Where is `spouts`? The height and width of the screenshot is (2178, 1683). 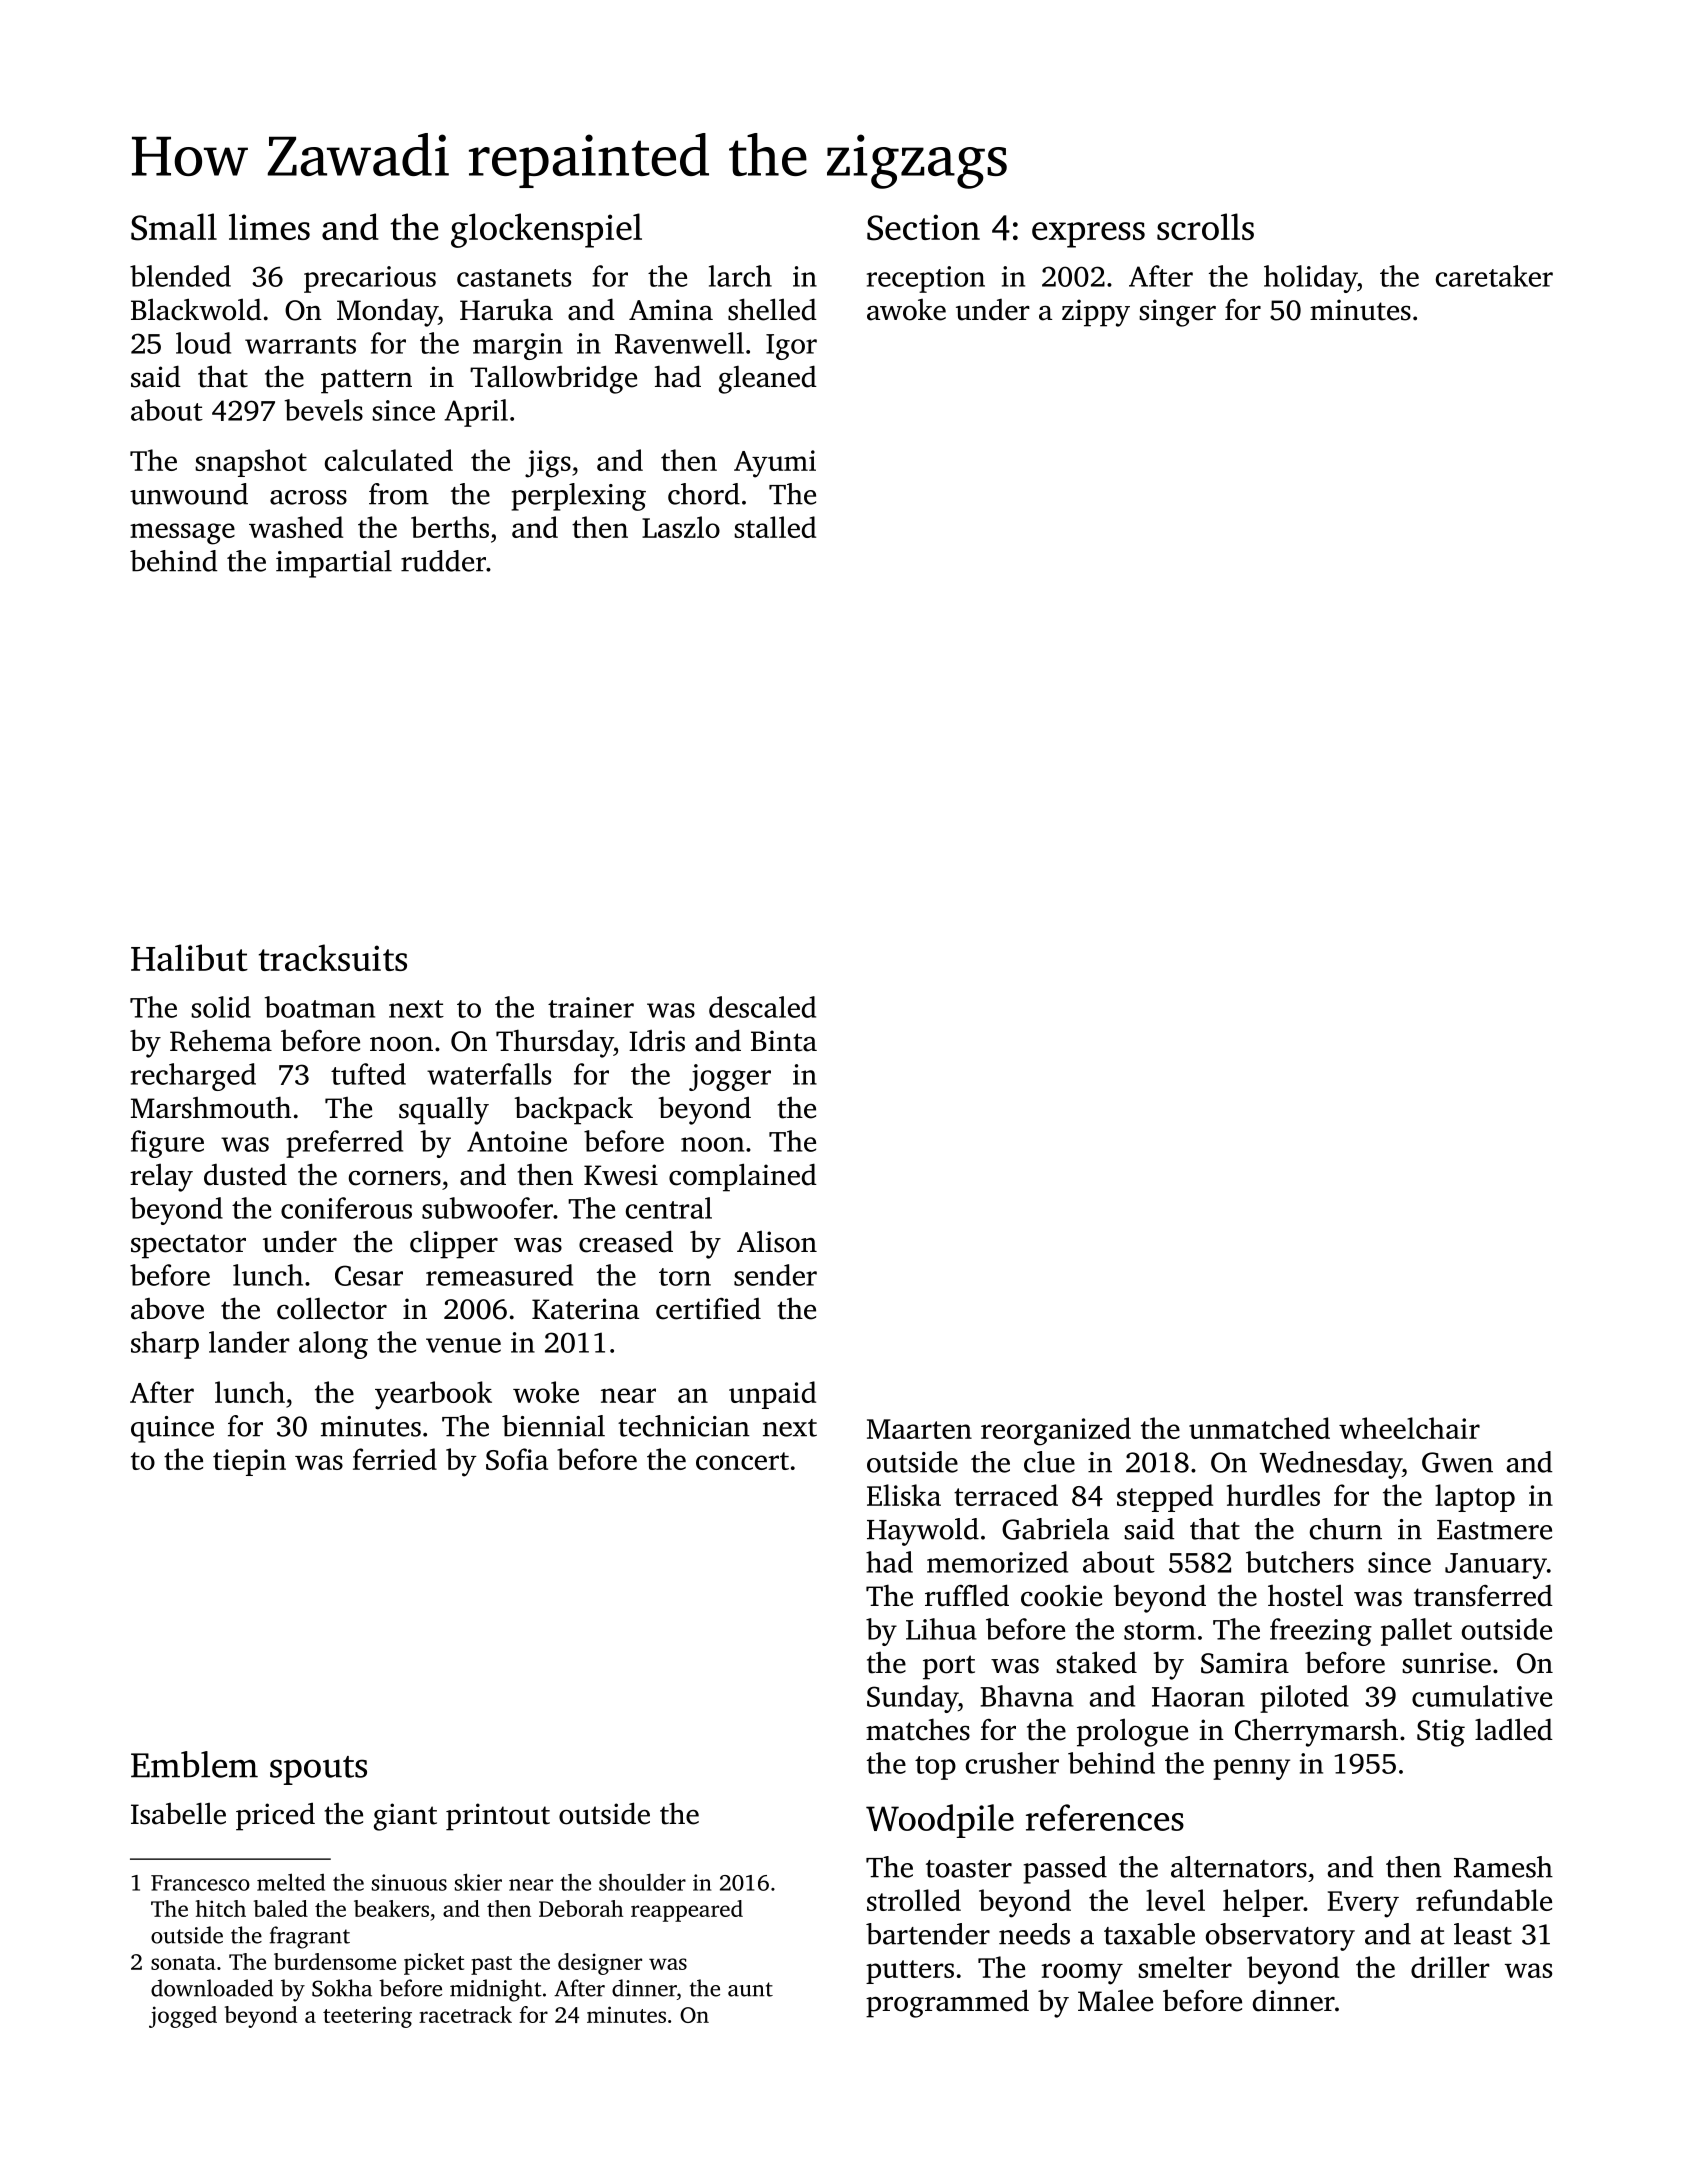 spouts is located at coordinates (318, 1770).
